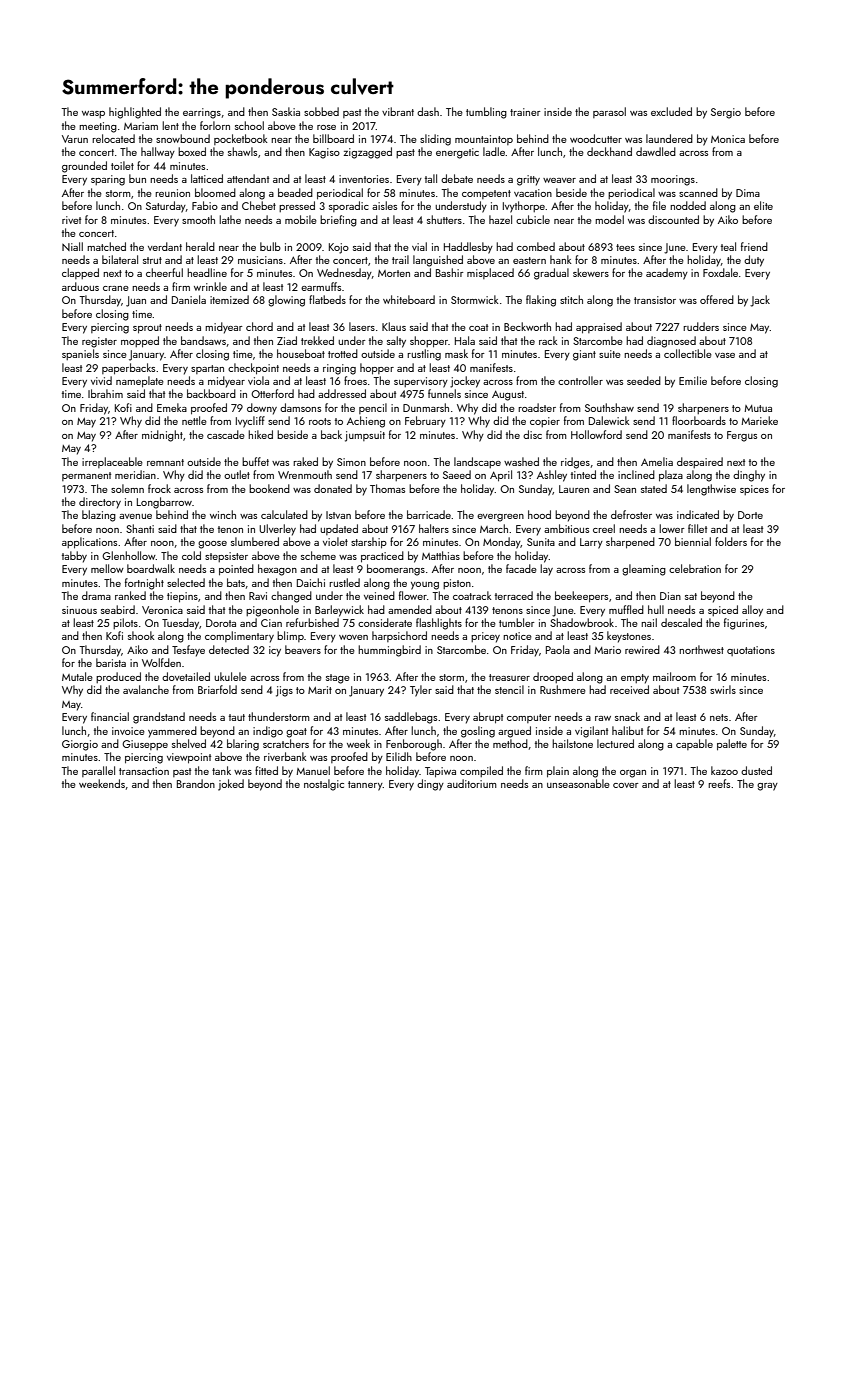 This document has width=849, height=1400. I want to click on woven, so click(353, 637).
